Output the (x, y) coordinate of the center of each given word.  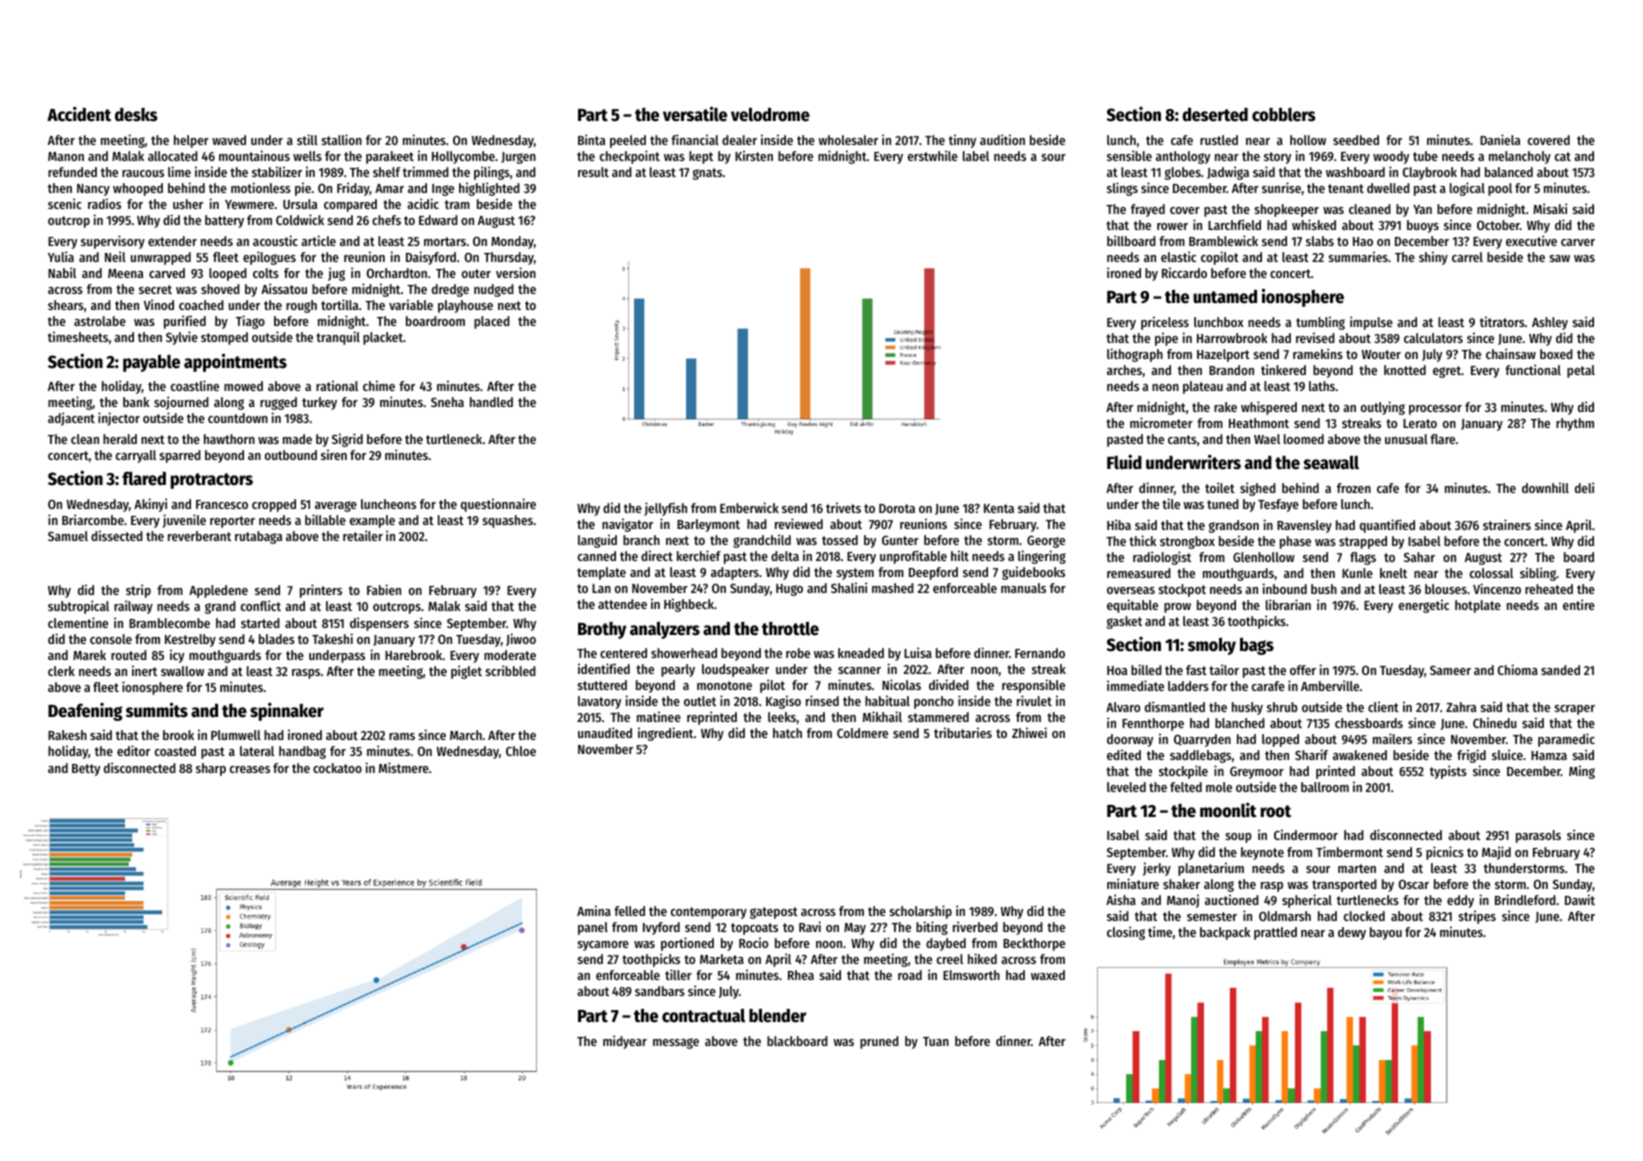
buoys (1423, 226)
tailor (1224, 669)
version (516, 272)
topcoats (754, 929)
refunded (72, 172)
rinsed (822, 700)
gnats (707, 174)
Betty (86, 770)
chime (379, 385)
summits (157, 710)
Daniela (1500, 139)
